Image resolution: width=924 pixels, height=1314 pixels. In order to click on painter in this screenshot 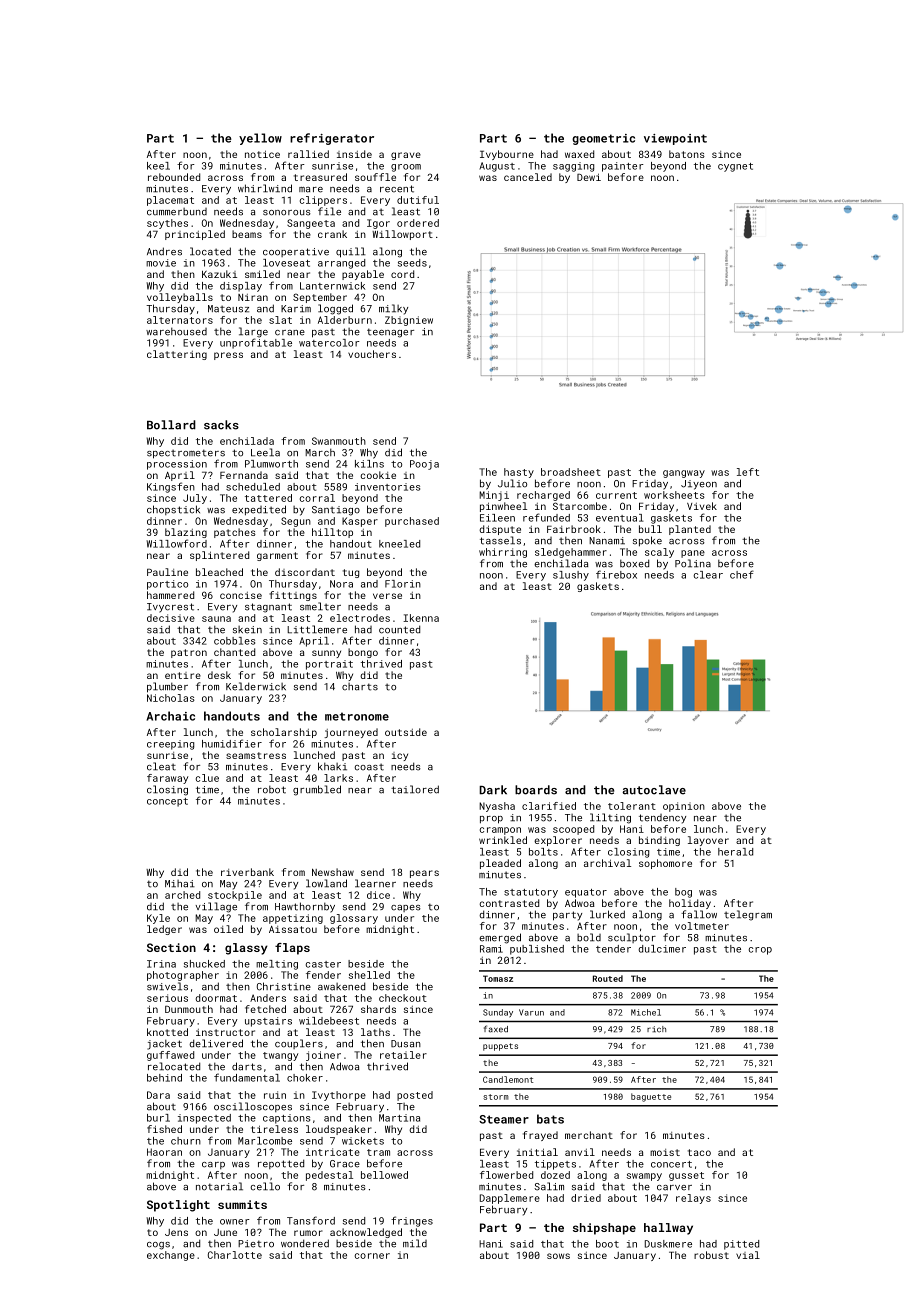, I will do `click(623, 167)`.
